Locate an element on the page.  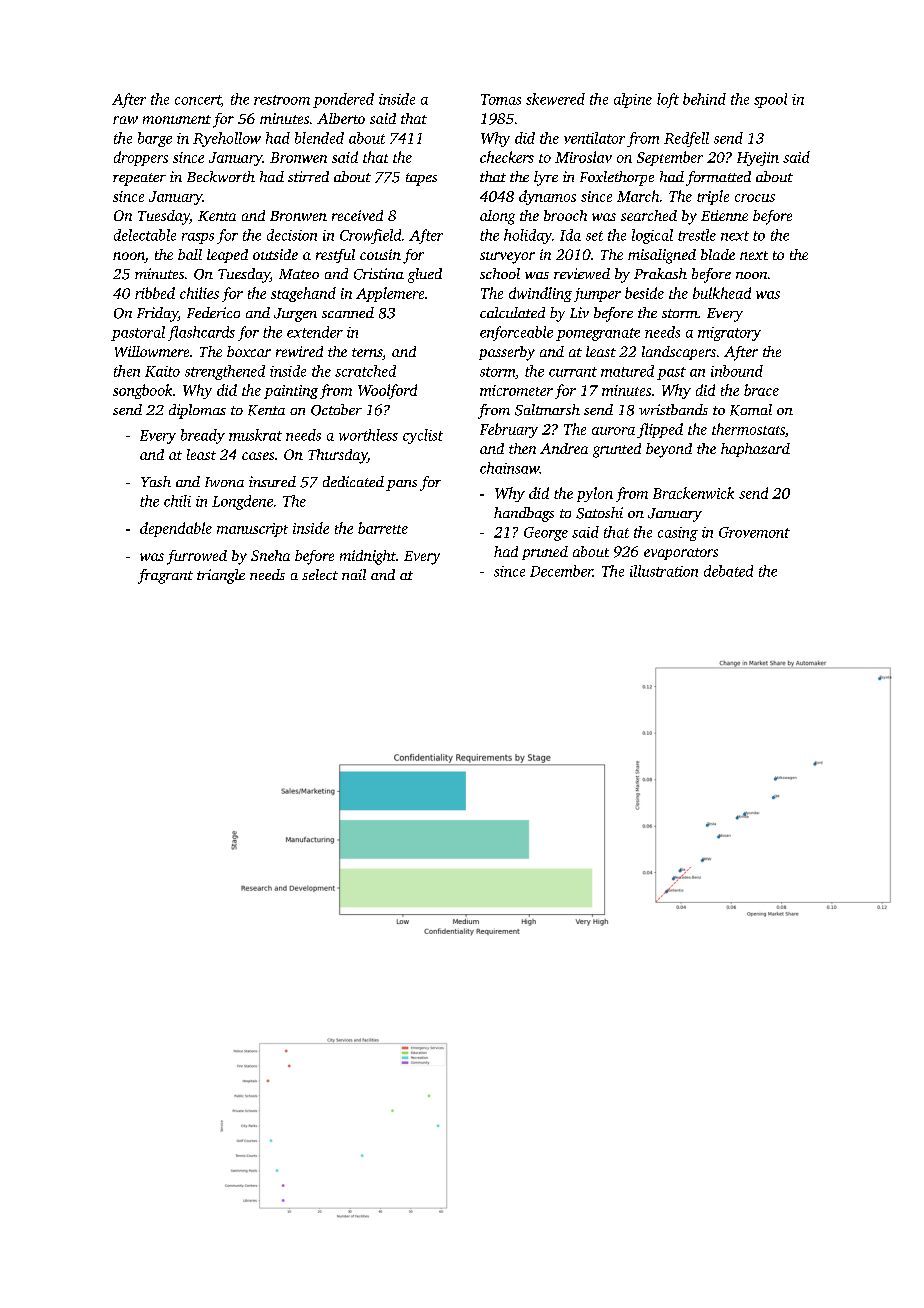
repeater is located at coordinates (139, 179).
